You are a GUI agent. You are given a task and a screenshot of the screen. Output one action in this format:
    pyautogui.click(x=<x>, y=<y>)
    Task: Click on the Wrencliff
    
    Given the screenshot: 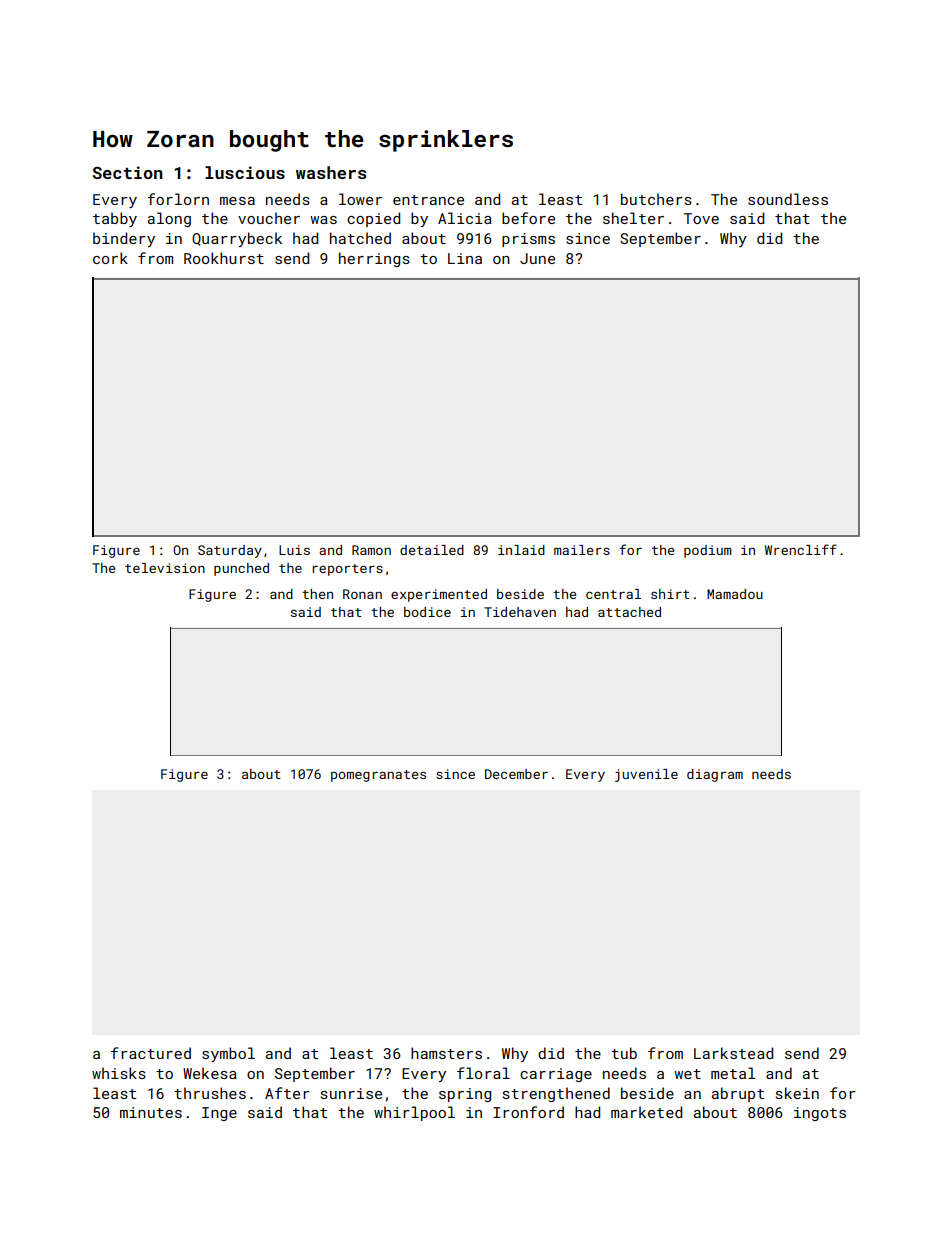 What is the action you would take?
    pyautogui.click(x=801, y=549)
